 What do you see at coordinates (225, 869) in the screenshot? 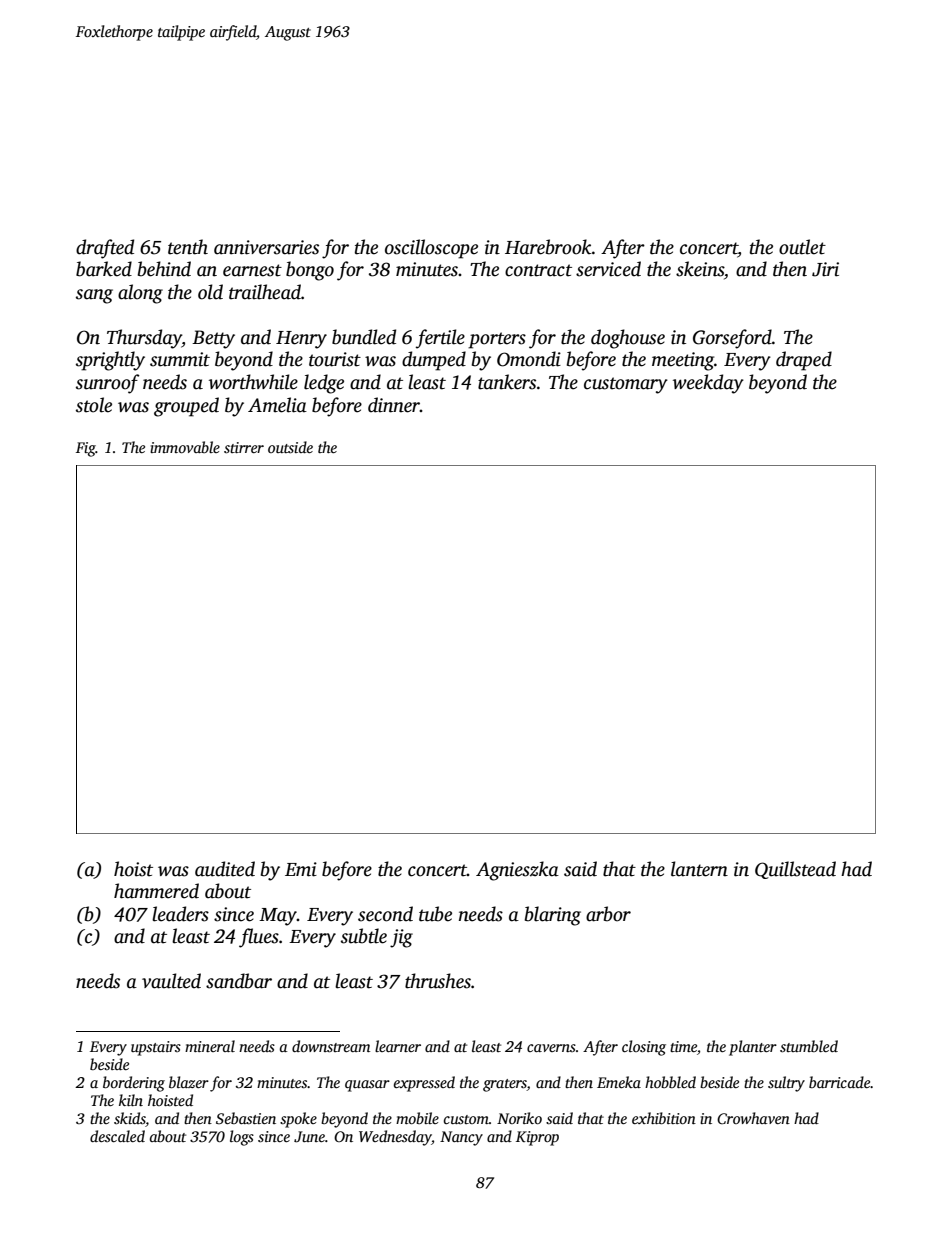
I see `audited` at bounding box center [225, 869].
